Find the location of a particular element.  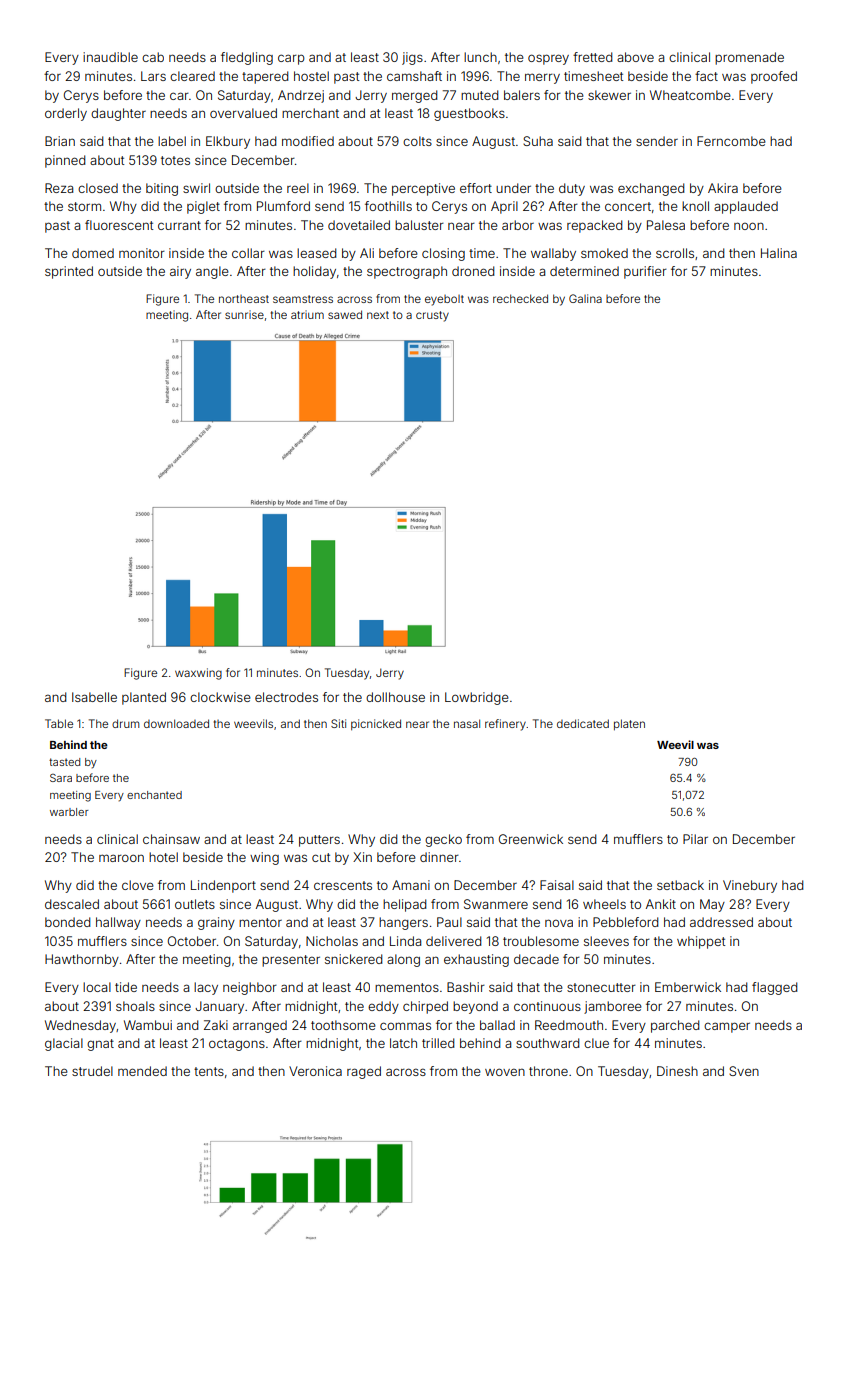

mended is located at coordinates (142, 1071).
